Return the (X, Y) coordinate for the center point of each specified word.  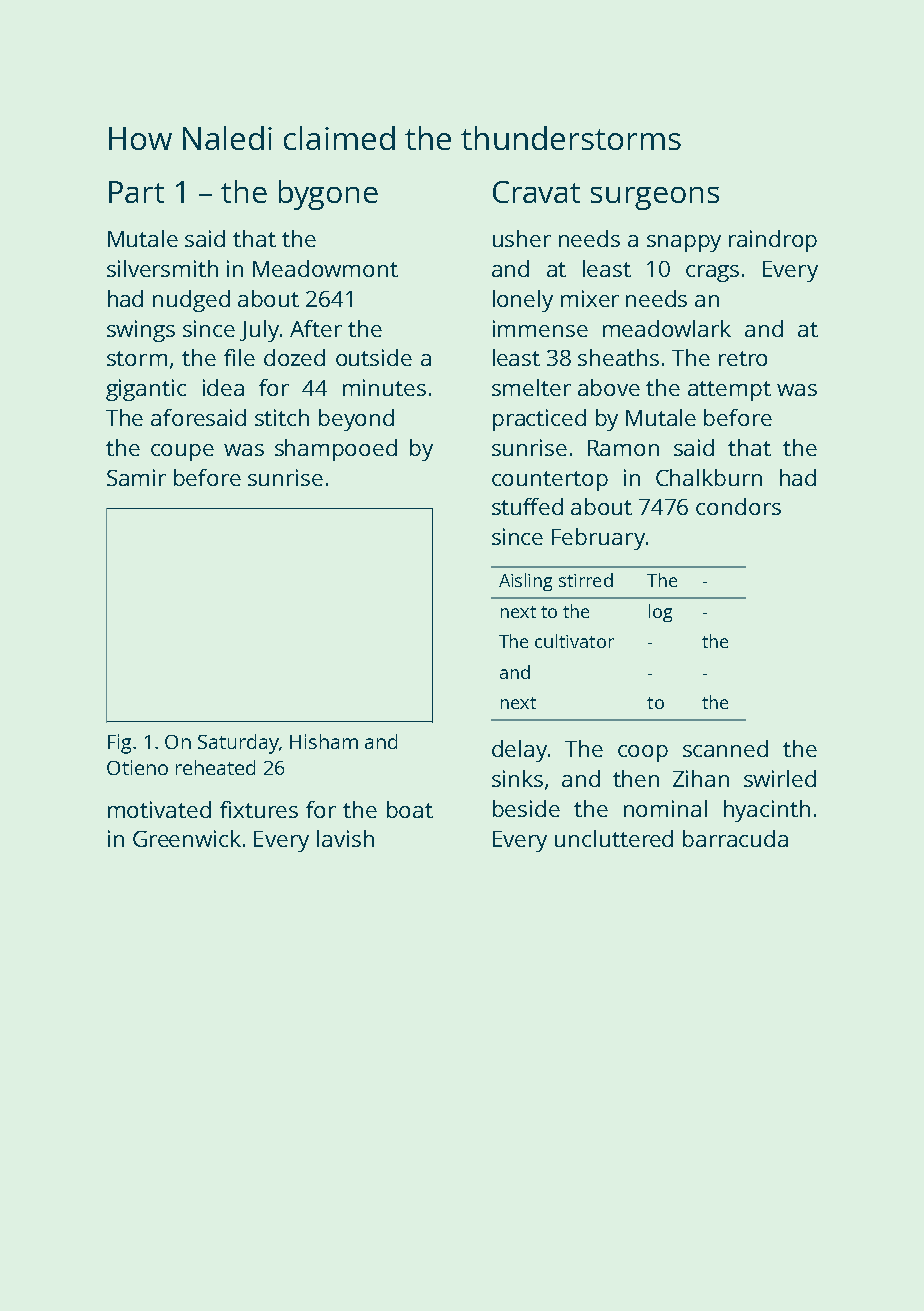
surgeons (655, 198)
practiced (539, 420)
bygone (328, 195)
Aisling (525, 582)
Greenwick (187, 838)
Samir (136, 477)
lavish (345, 838)
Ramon (623, 448)
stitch (282, 417)
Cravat (536, 192)
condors (738, 506)
